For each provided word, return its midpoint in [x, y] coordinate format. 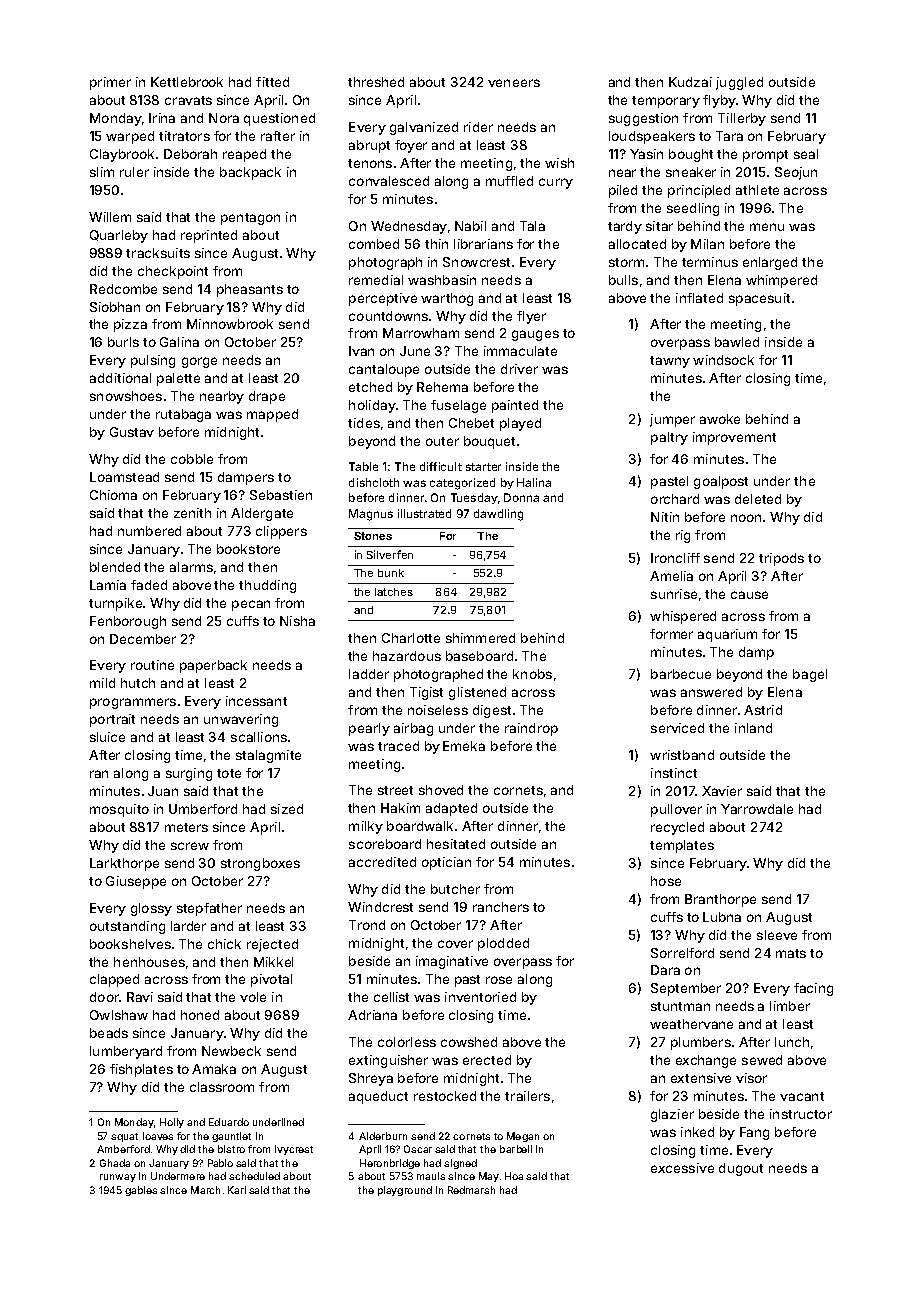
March [205, 1190]
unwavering [241, 720]
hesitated [456, 844]
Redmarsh [471, 1190]
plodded [503, 944]
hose [666, 881]
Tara [729, 136]
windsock [723, 360]
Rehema [442, 387]
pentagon [250, 219]
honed [200, 1015]
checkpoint [173, 272]
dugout [741, 1169]
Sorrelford [682, 953]
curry [556, 183]
